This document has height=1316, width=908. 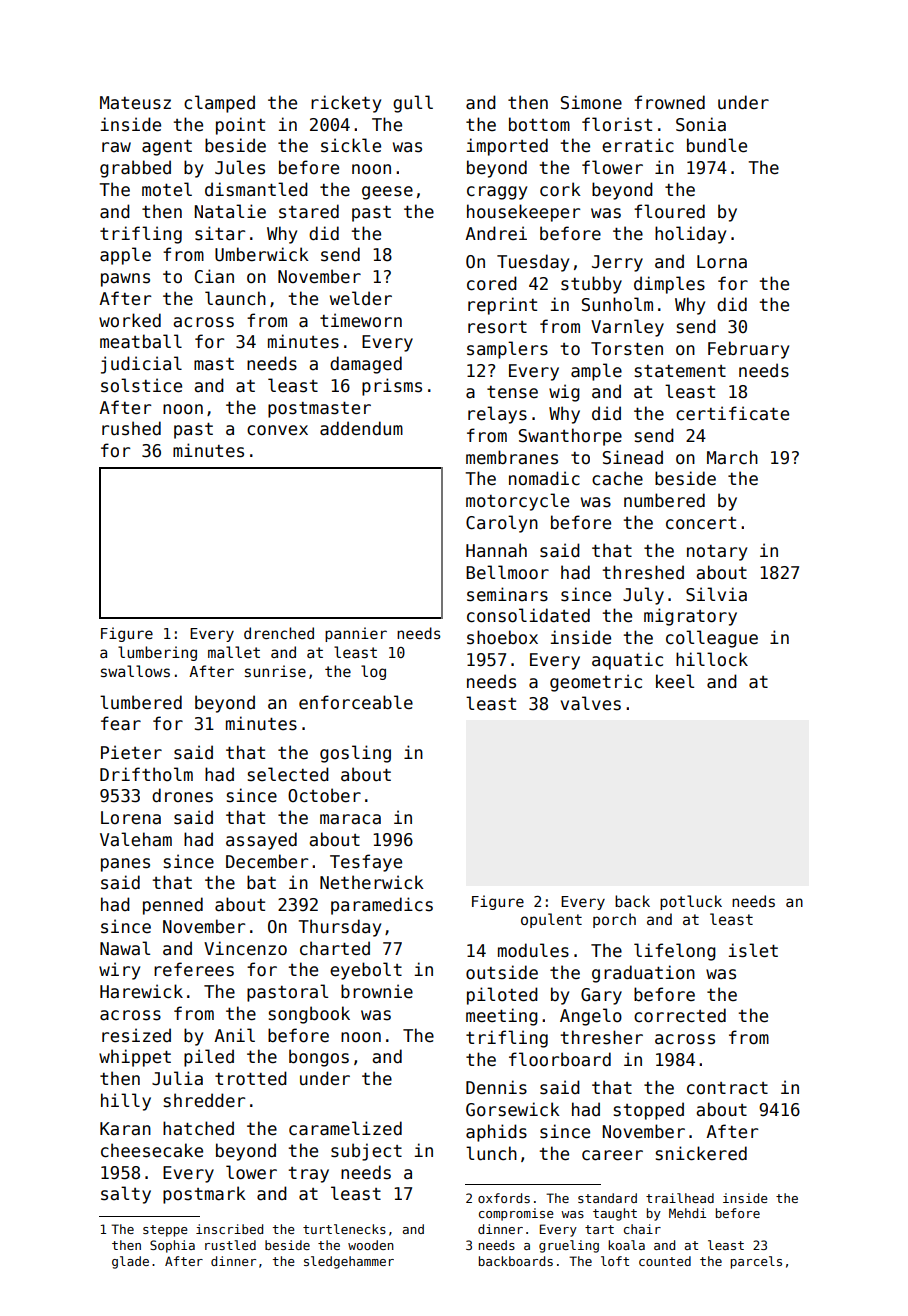 What do you see at coordinates (152, 1150) in the document?
I see `cheesecake` at bounding box center [152, 1150].
